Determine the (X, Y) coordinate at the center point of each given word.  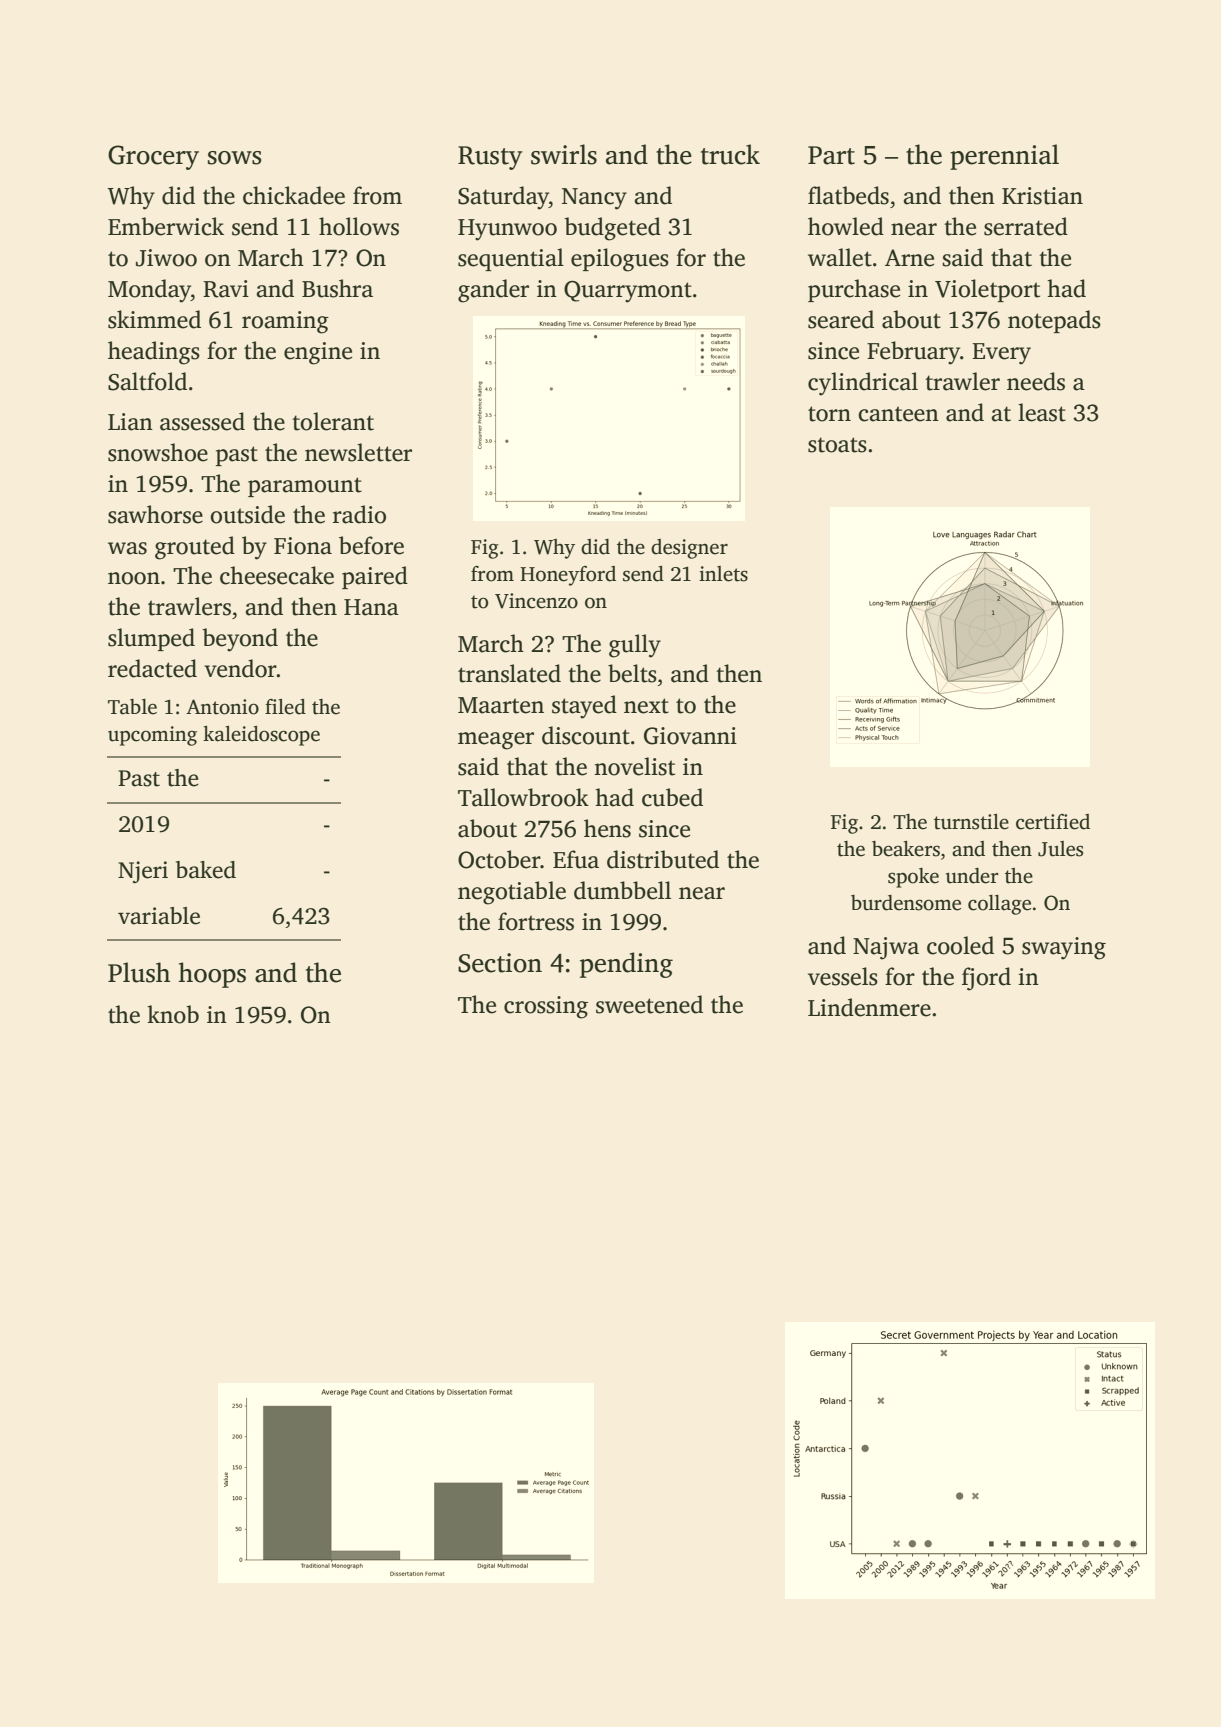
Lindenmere (869, 1007)
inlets (723, 574)
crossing (546, 1007)
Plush (139, 972)
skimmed (154, 319)
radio (359, 514)
